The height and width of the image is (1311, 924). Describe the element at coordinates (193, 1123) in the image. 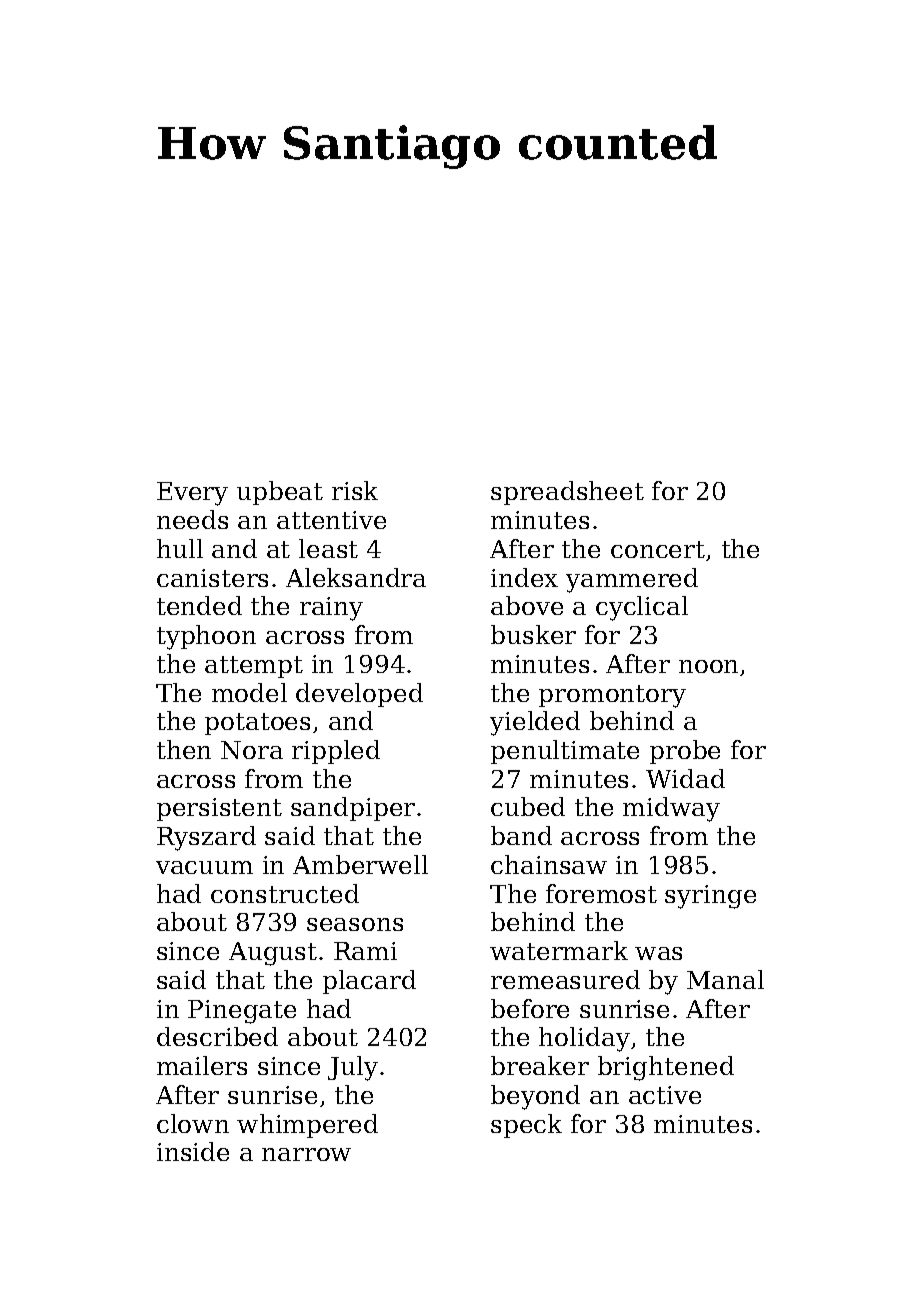

I see `clown` at that location.
